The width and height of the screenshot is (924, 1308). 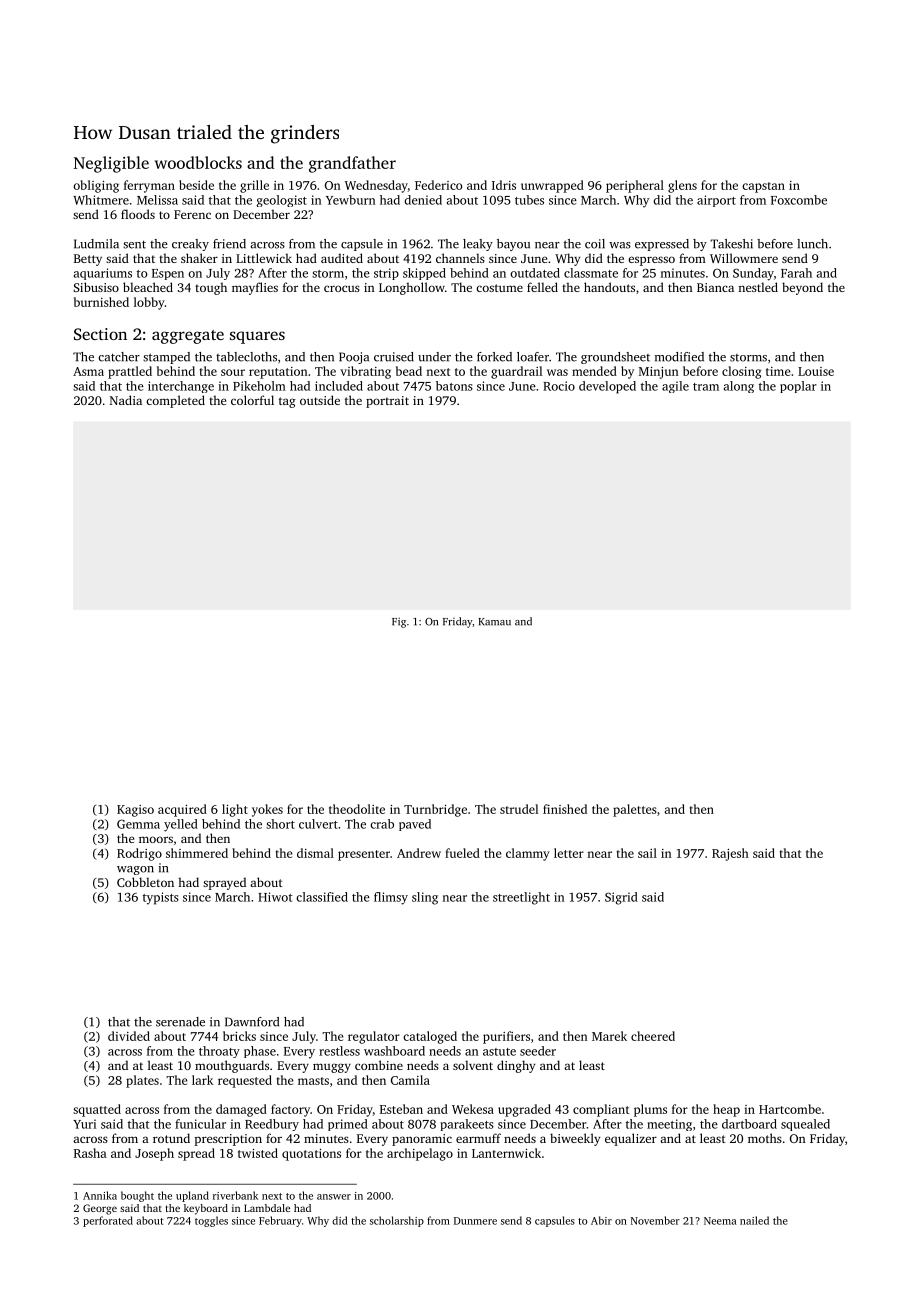 I want to click on nestled, so click(x=758, y=287).
